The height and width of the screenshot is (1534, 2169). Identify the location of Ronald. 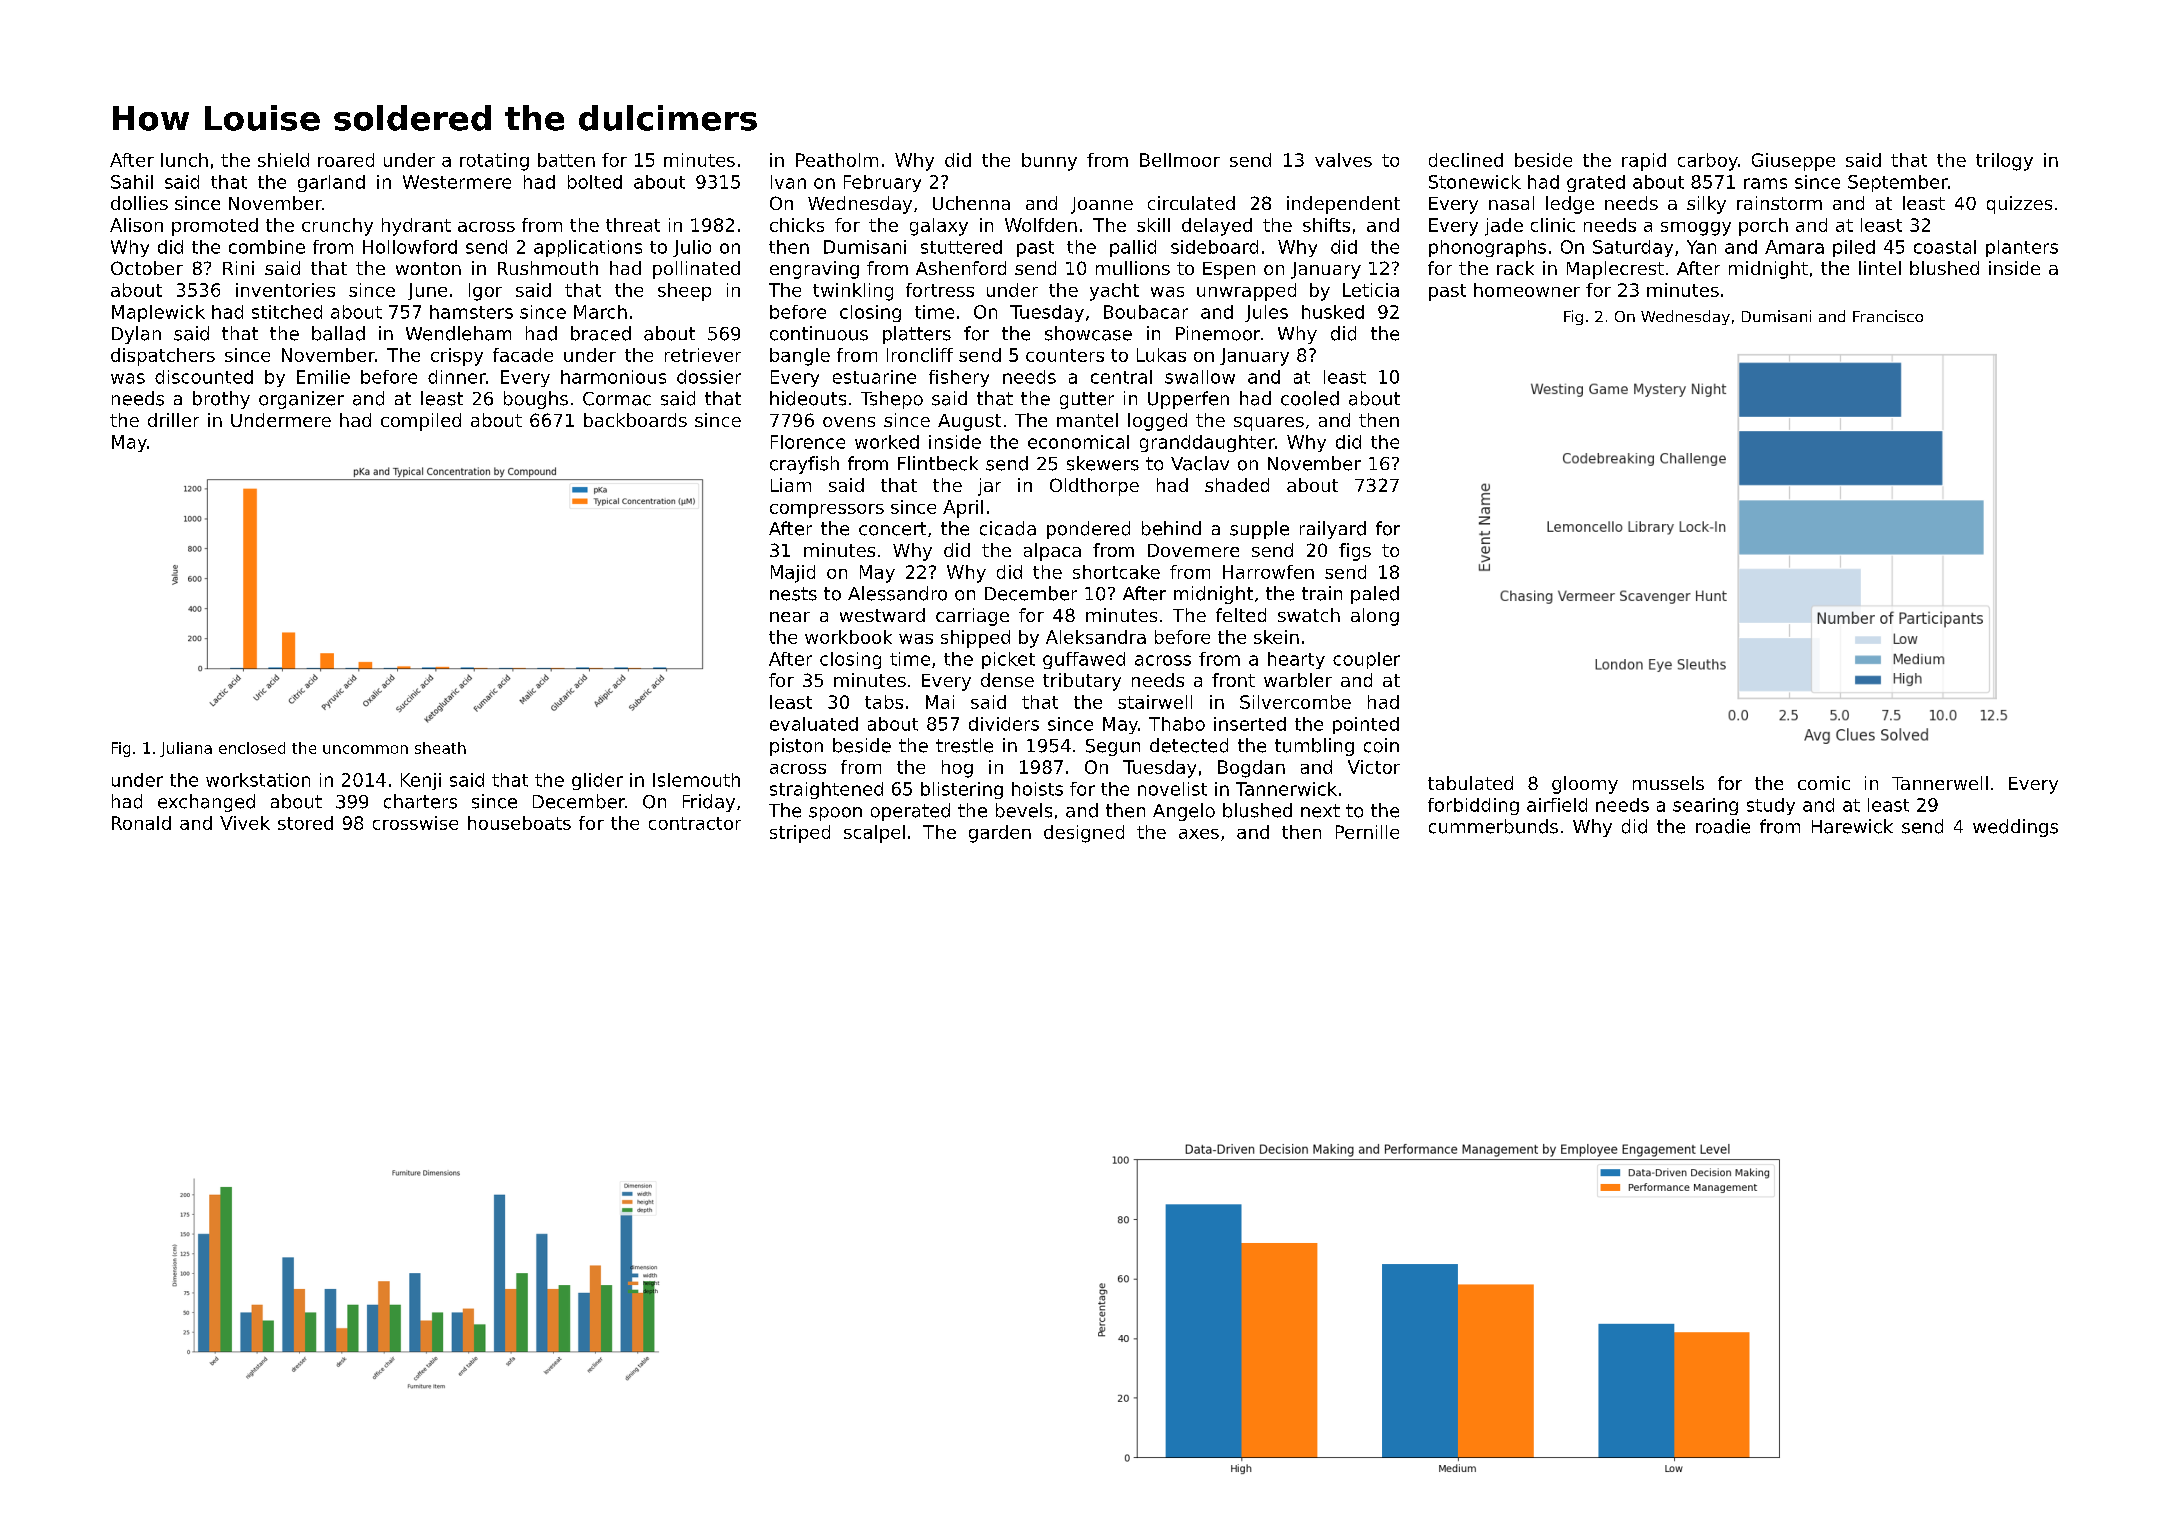
(141, 823).
